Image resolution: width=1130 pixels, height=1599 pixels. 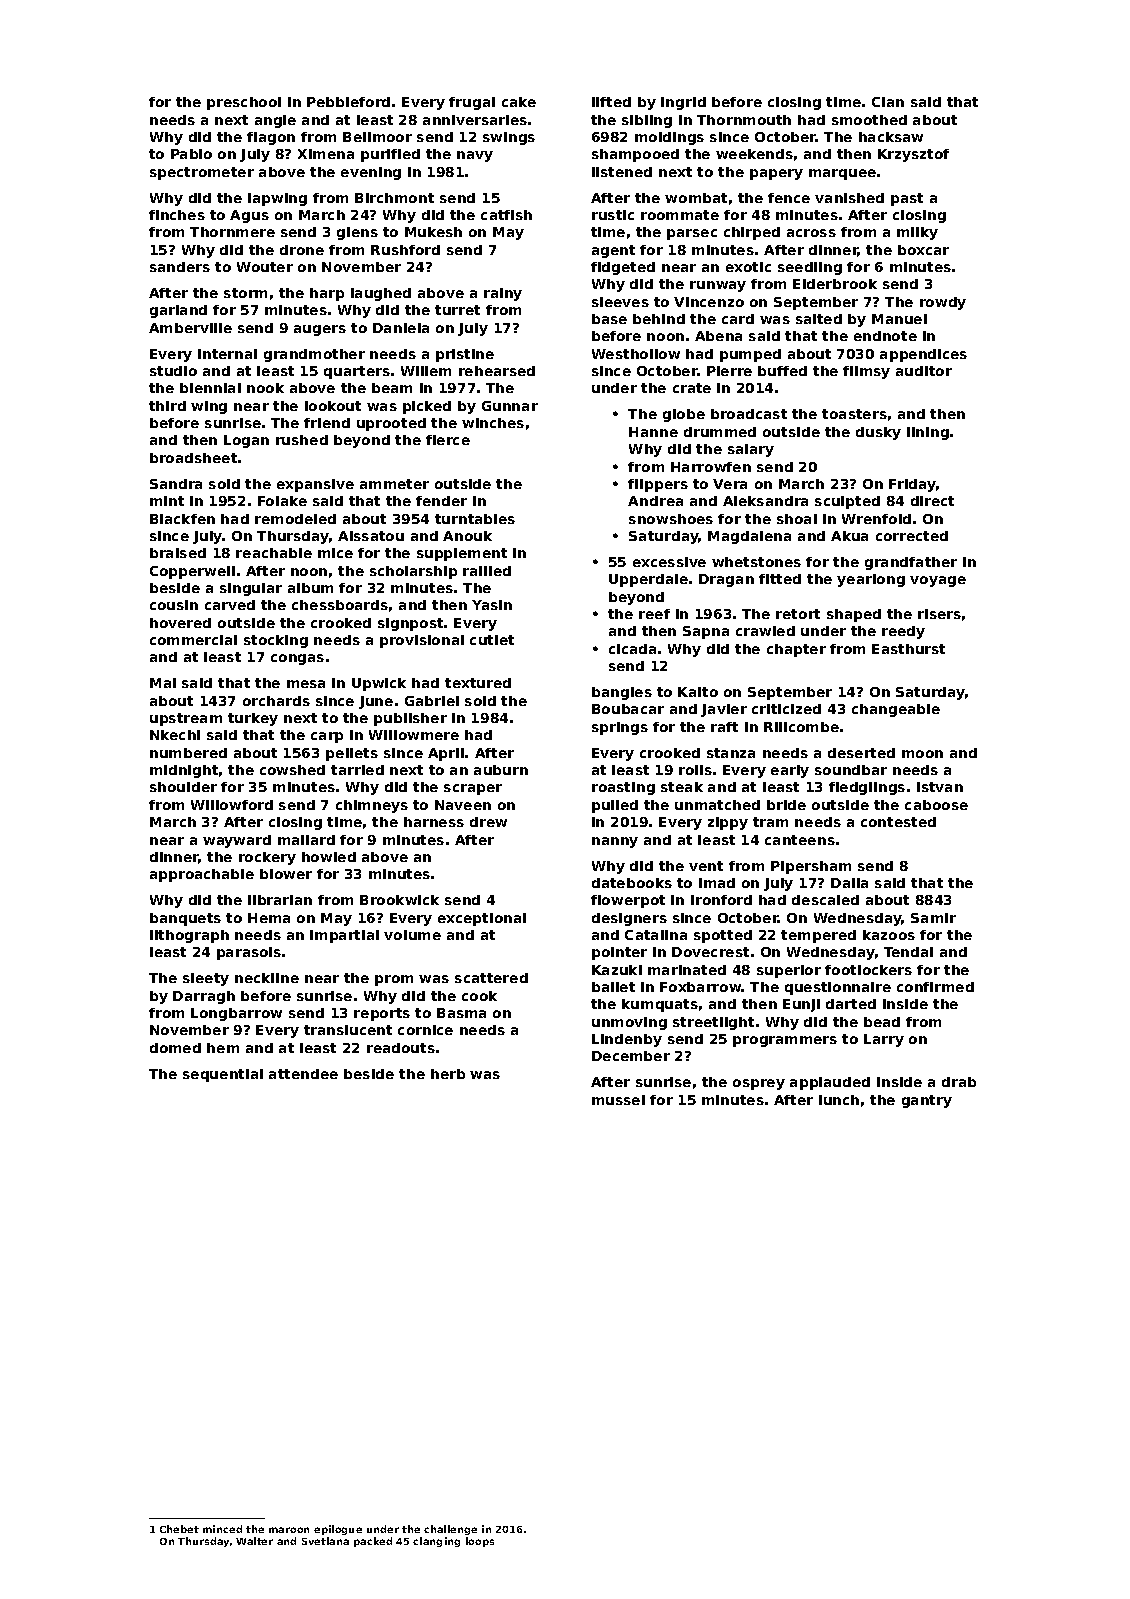 I want to click on sequential, so click(x=223, y=1075).
